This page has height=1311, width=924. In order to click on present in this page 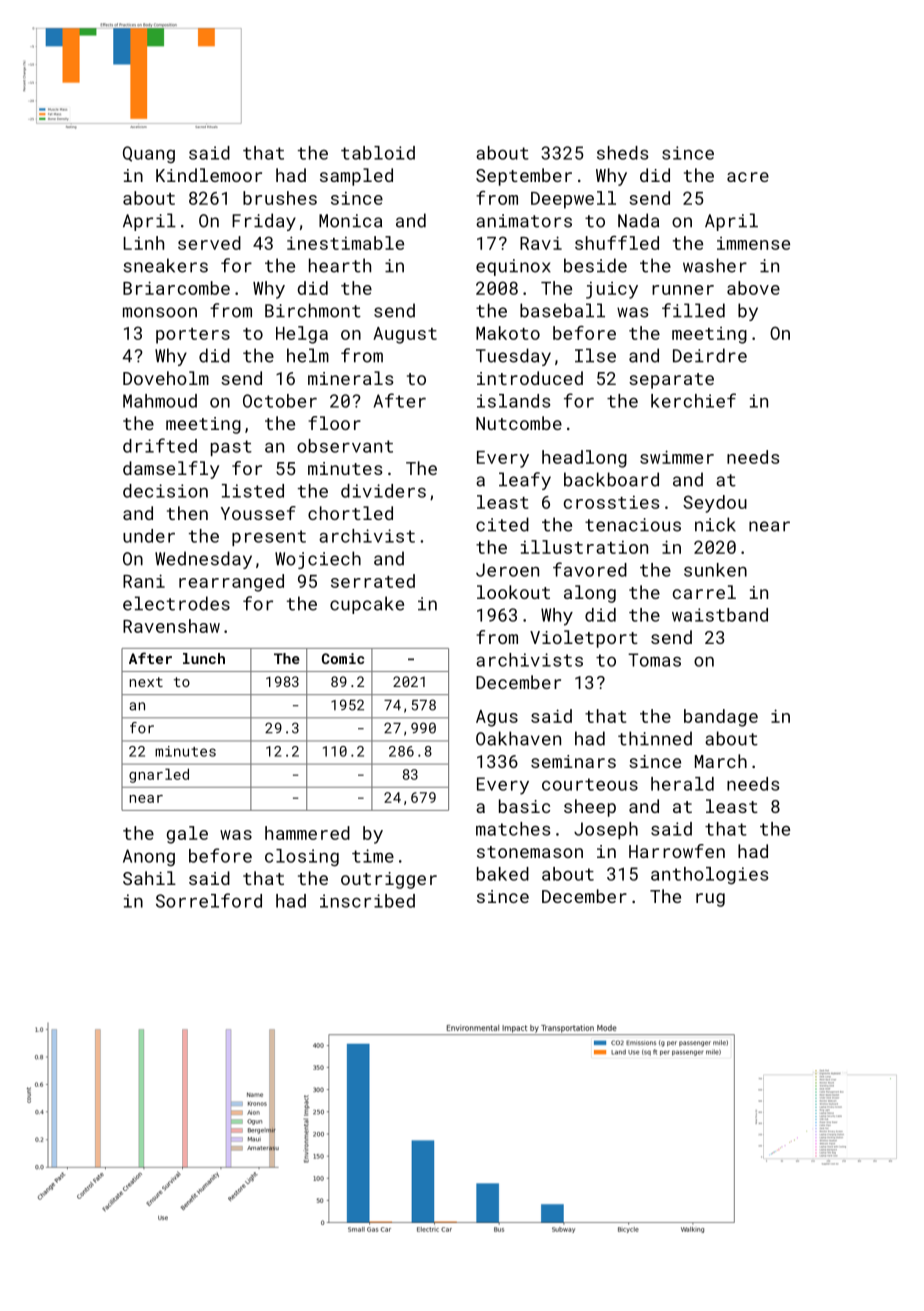, I will do `click(269, 538)`.
